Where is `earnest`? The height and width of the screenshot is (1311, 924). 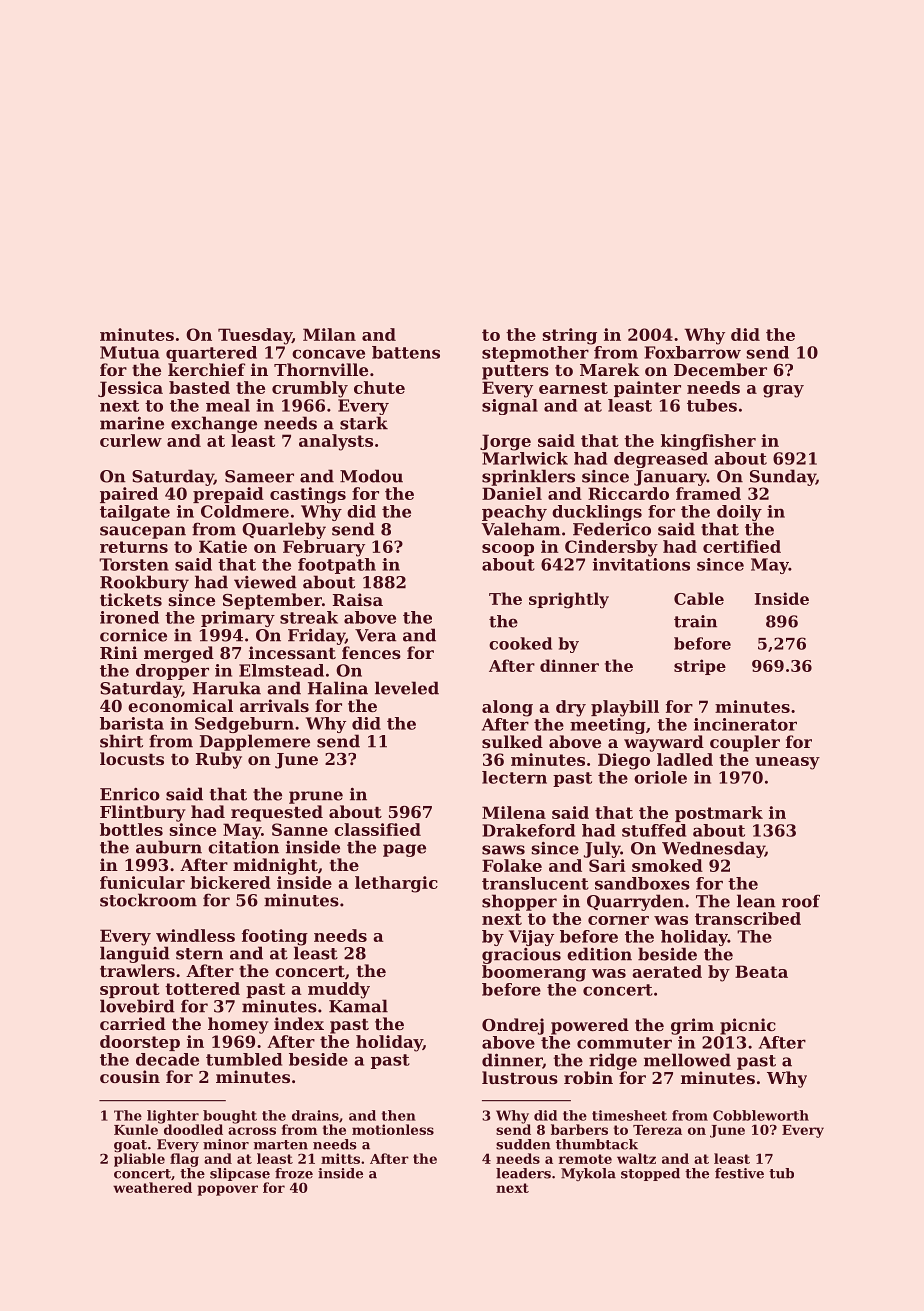 earnest is located at coordinates (573, 388).
